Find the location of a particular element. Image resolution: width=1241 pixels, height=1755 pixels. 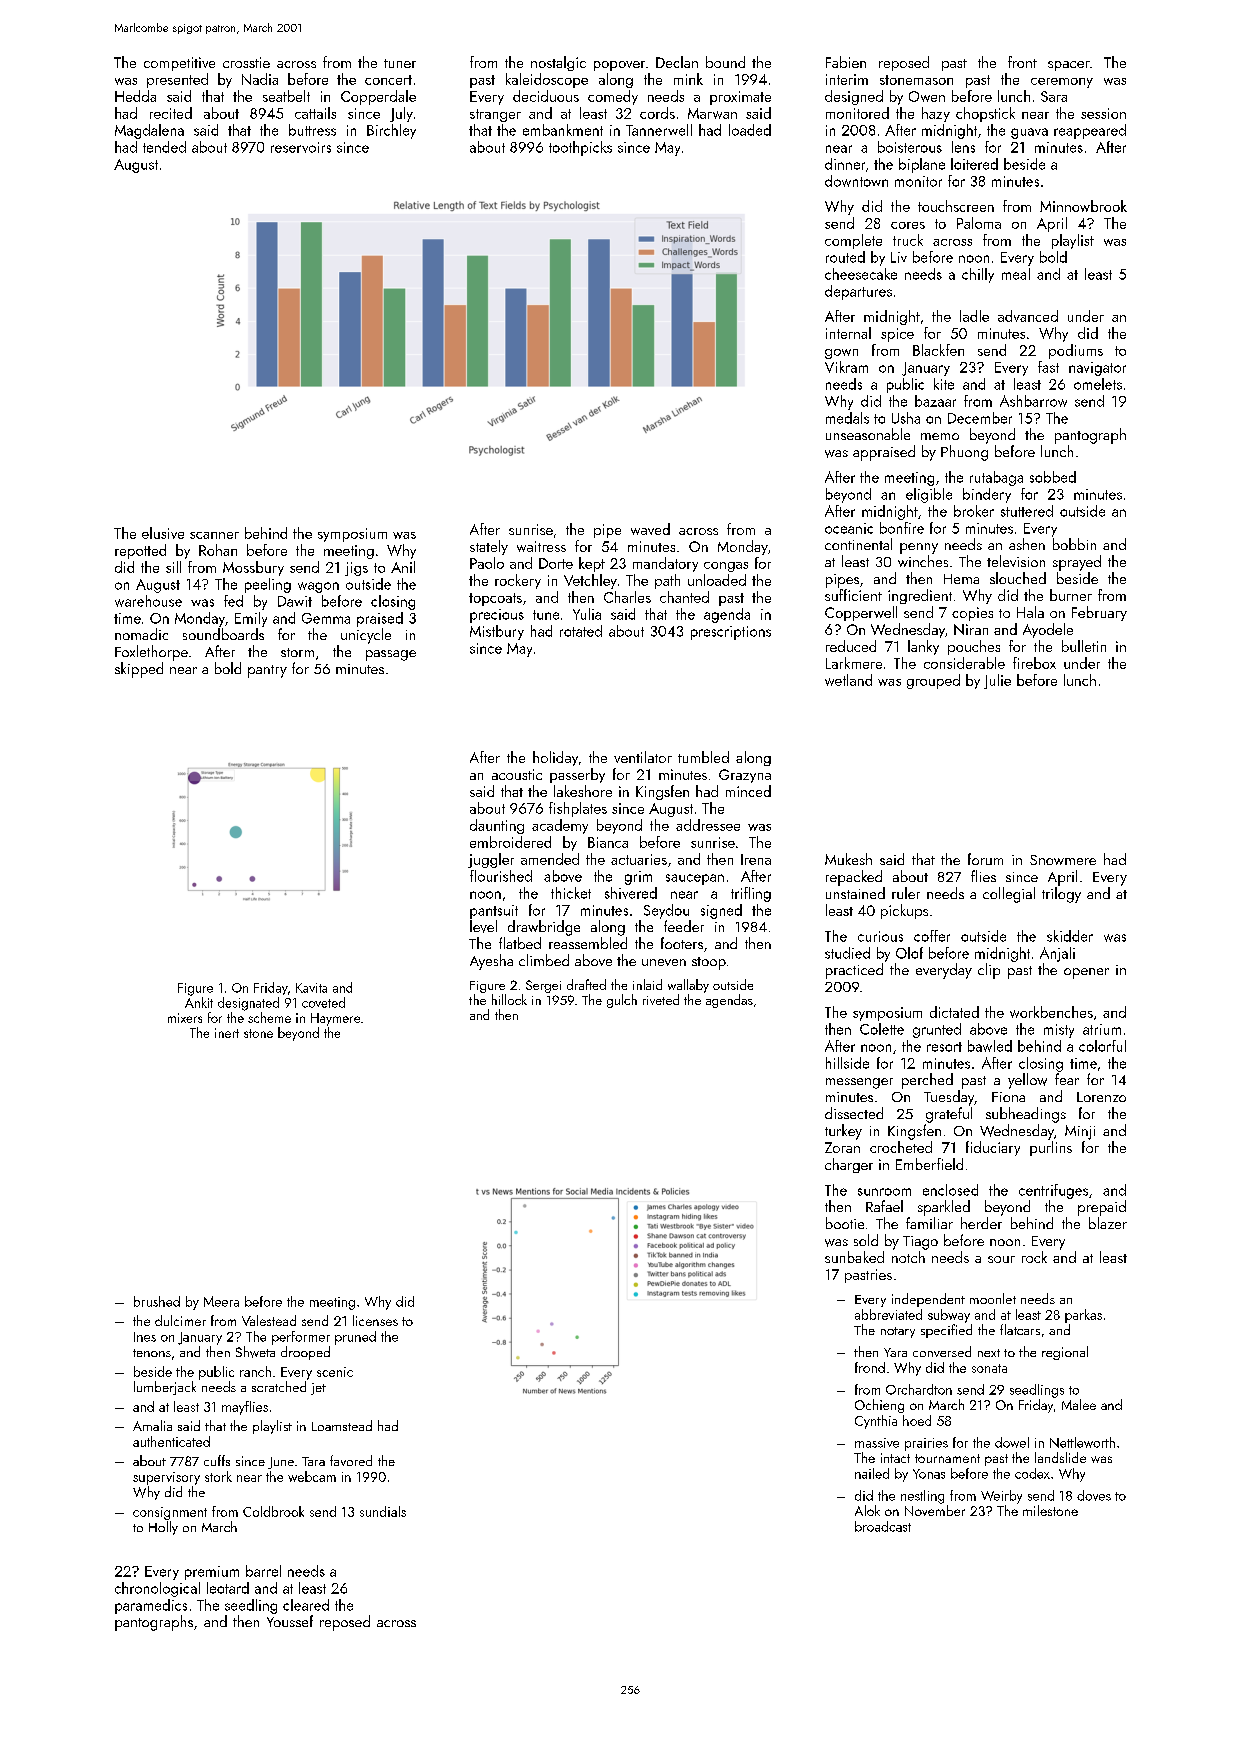

cleared is located at coordinates (306, 1605).
